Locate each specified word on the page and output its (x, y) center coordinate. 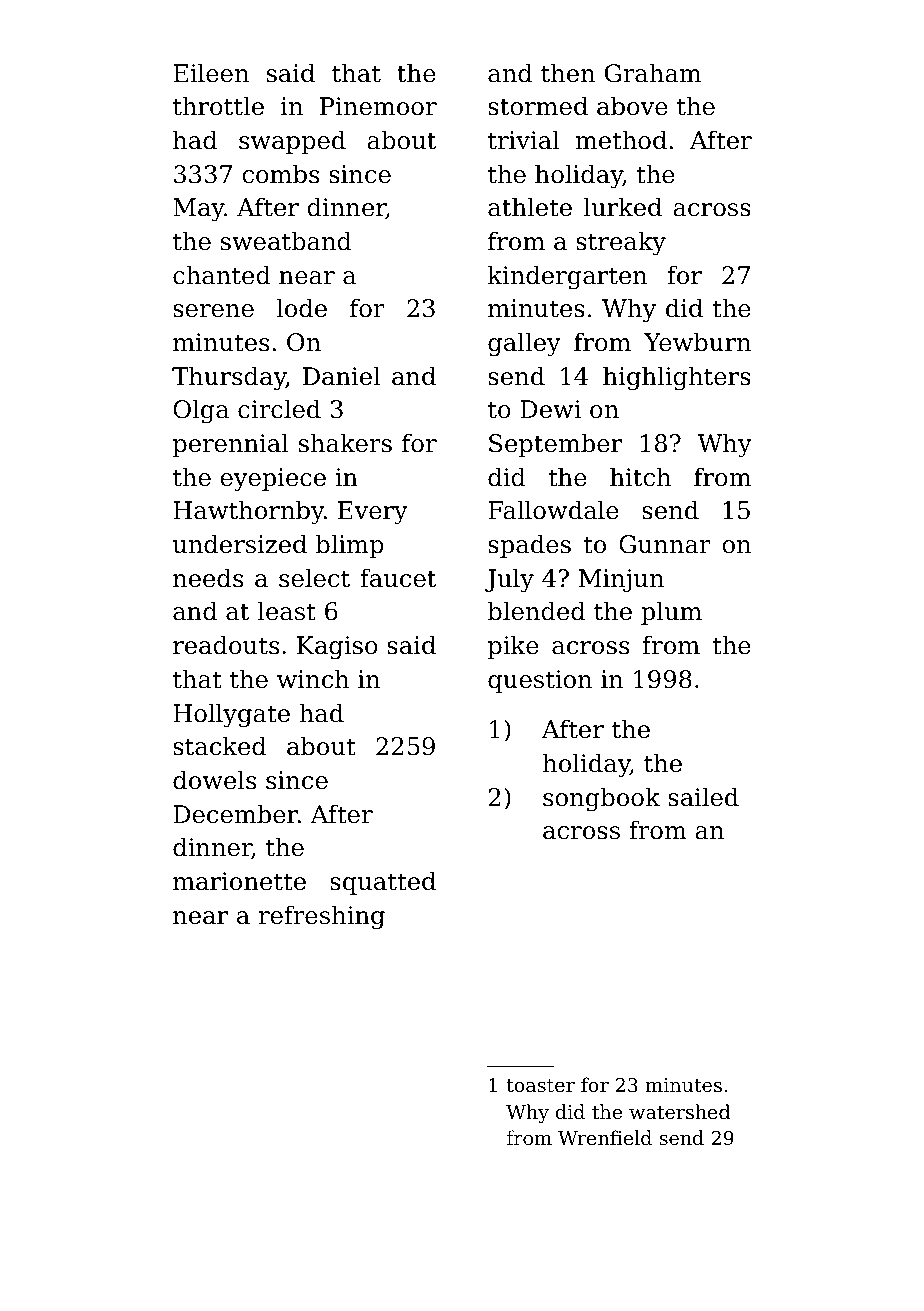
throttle (218, 106)
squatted (383, 883)
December (235, 814)
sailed (703, 797)
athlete (530, 207)
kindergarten (567, 277)
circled (279, 409)
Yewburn (697, 342)
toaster (541, 1085)
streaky (621, 243)
